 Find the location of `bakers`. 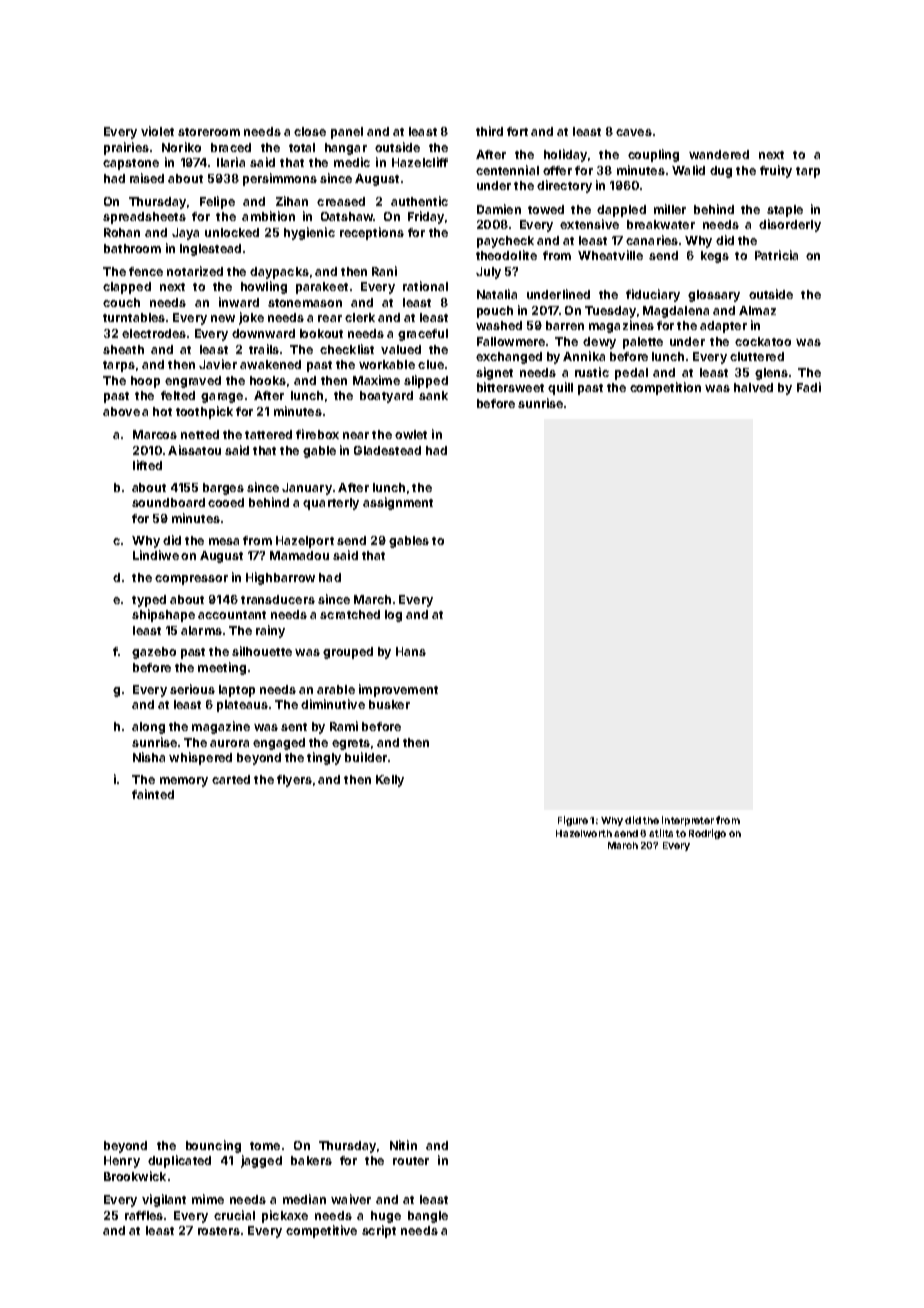

bakers is located at coordinates (311, 1160).
